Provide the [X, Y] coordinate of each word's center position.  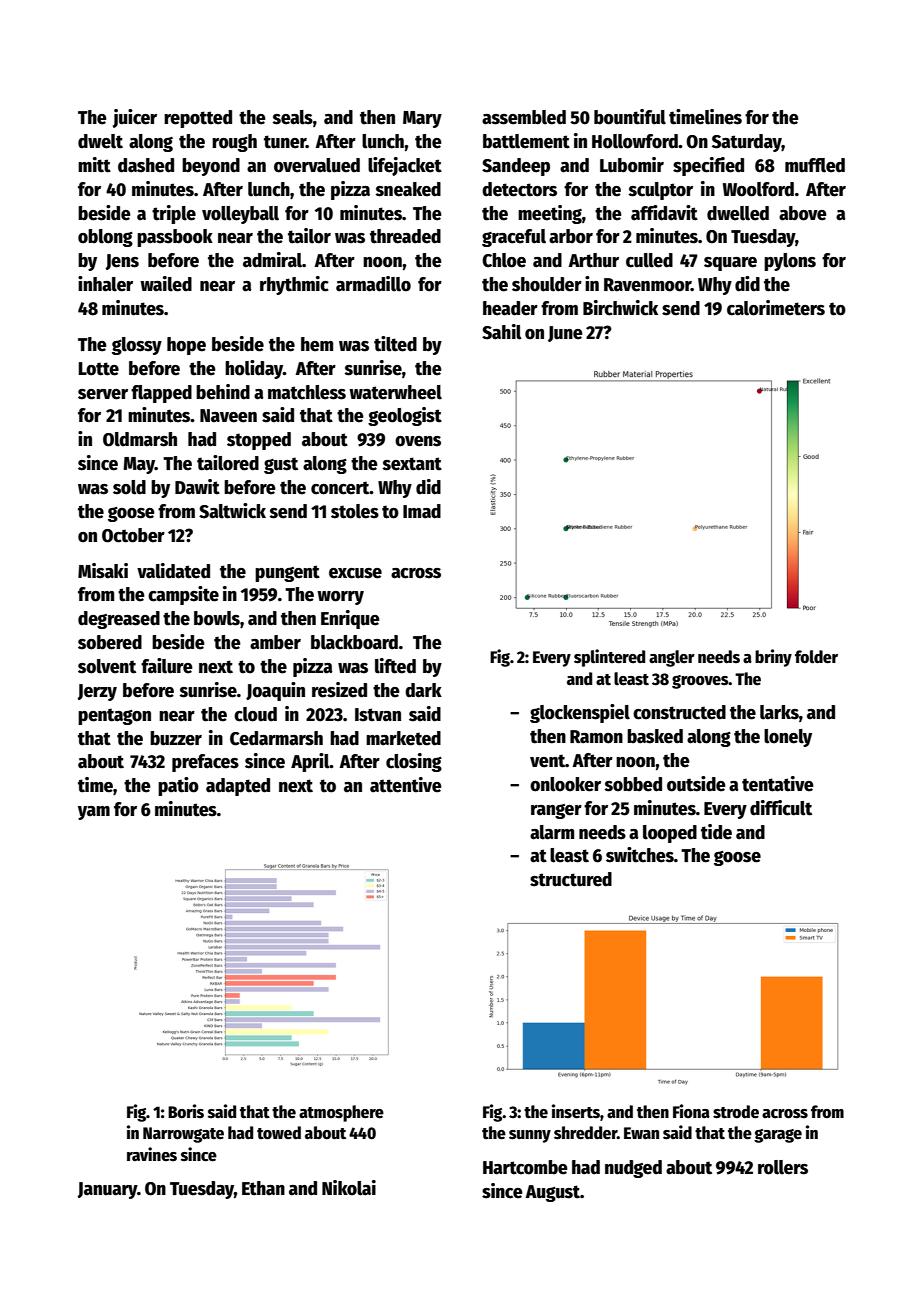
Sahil [502, 332]
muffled [815, 165]
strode [736, 1112]
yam [94, 813]
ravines [152, 1154]
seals [293, 117]
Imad [422, 511]
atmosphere [341, 1113]
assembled [524, 117]
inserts [576, 1111]
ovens [418, 441]
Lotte [98, 369]
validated [173, 571]
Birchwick [620, 308]
